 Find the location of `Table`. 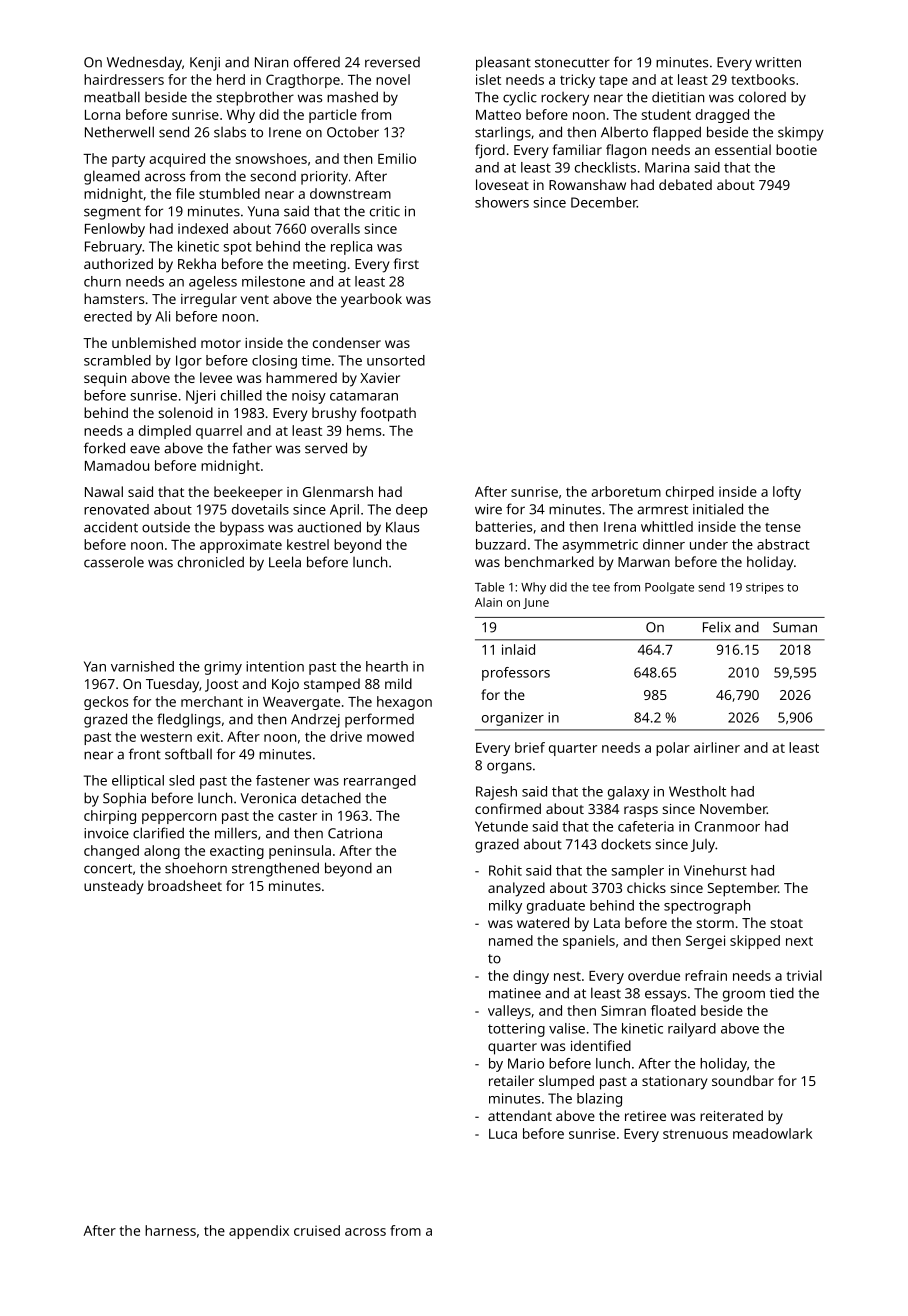

Table is located at coordinates (489, 587).
